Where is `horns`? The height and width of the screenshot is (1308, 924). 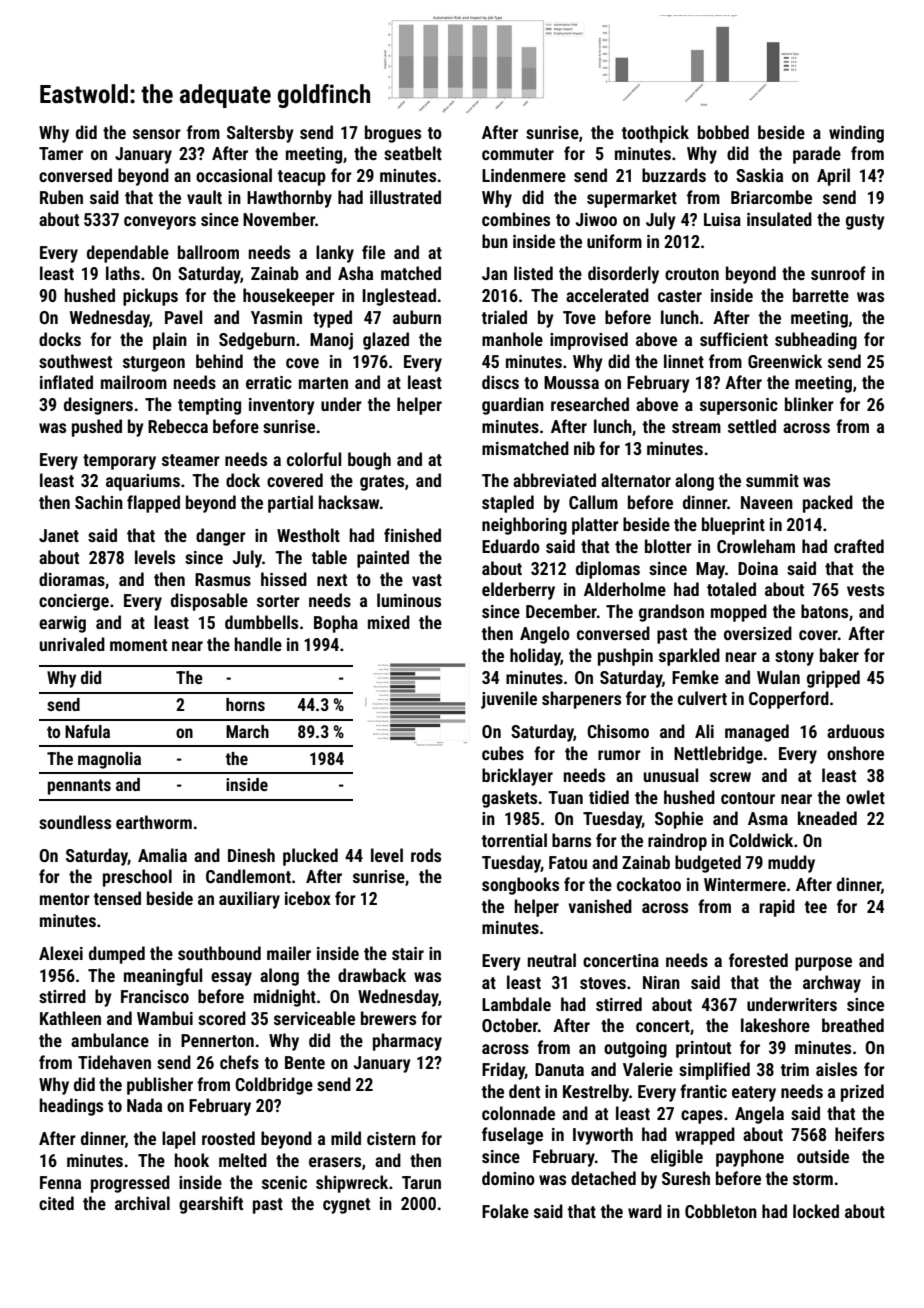 horns is located at coordinates (245, 704).
